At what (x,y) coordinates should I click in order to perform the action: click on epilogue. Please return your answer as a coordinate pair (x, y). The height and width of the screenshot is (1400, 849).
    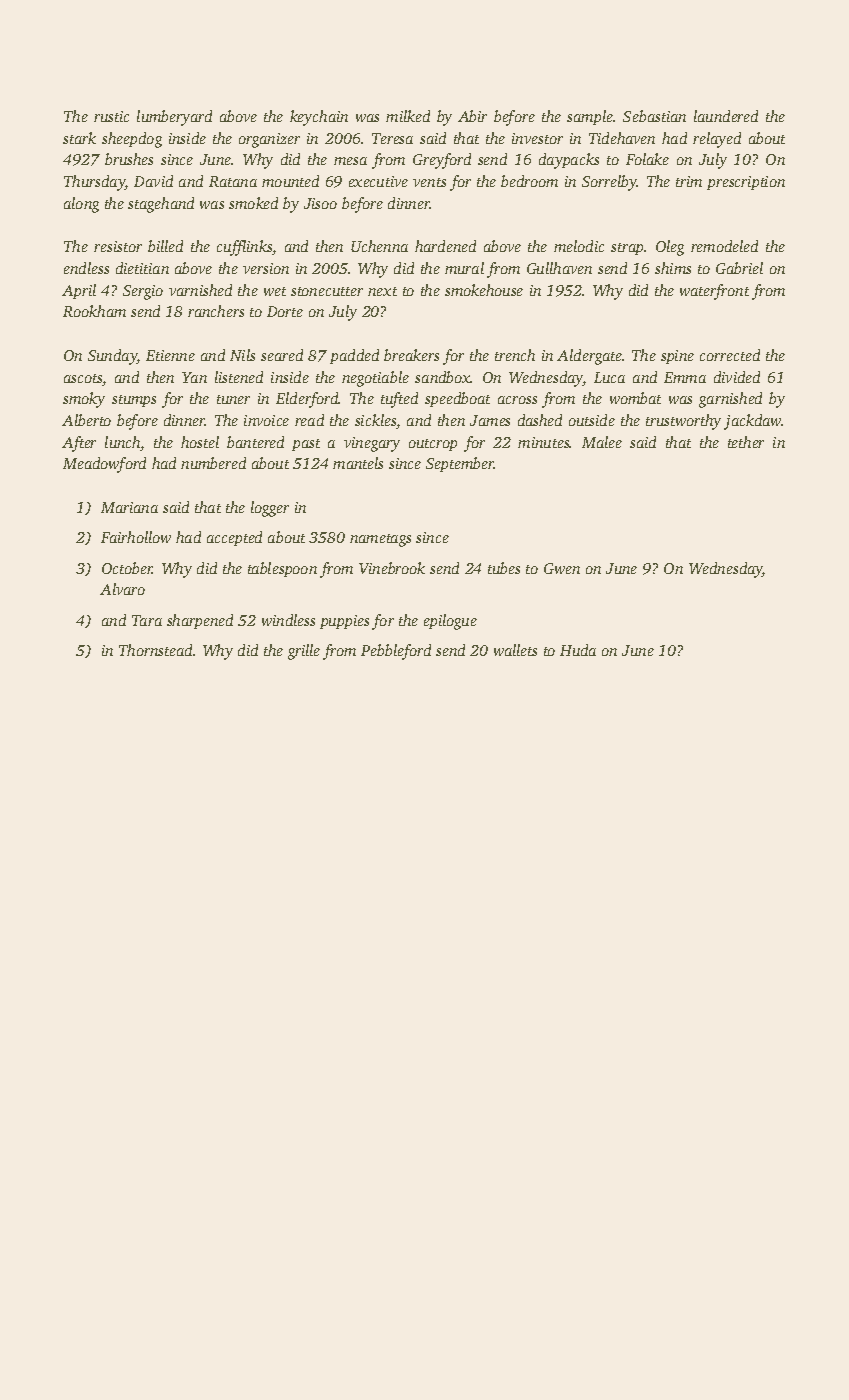
    Looking at the image, I should click on (450, 622).
